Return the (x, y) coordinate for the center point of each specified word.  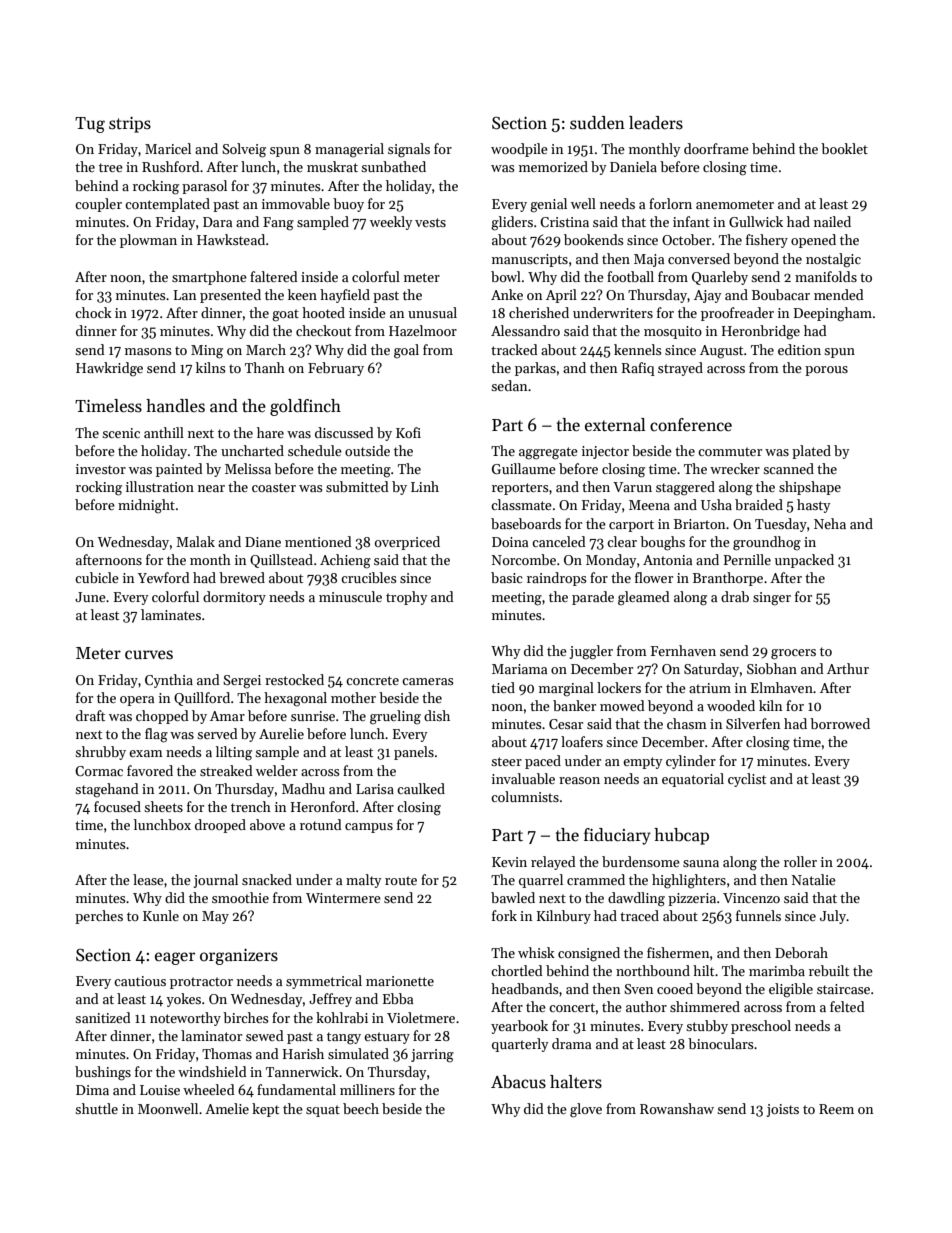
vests (430, 222)
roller (800, 861)
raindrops (557, 579)
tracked (514, 349)
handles (175, 406)
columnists (525, 796)
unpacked (804, 561)
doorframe (716, 148)
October (686, 239)
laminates (171, 614)
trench (251, 806)
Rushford (171, 166)
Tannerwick (302, 1071)
